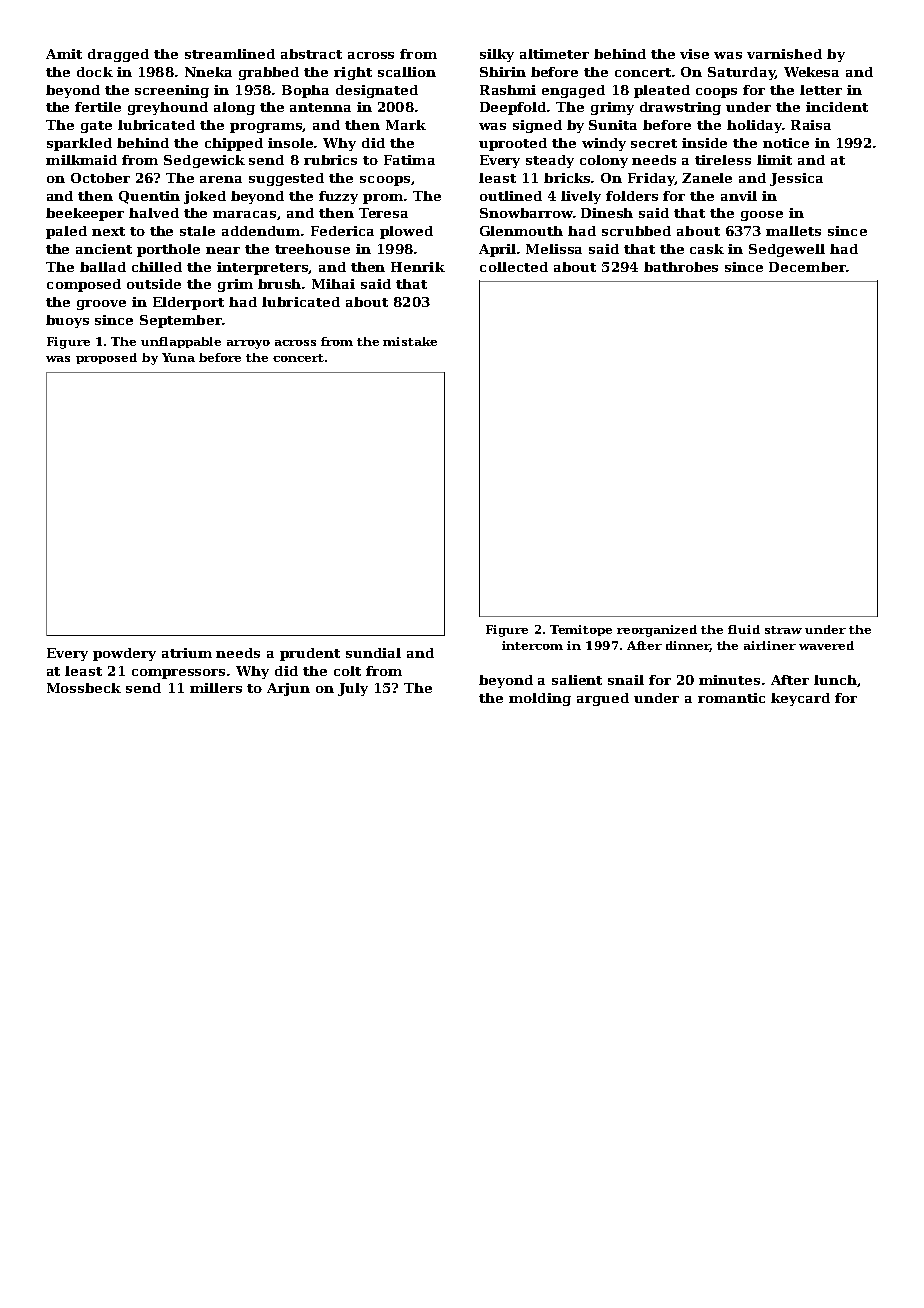 This image has height=1308, width=924. What do you see at coordinates (537, 126) in the image?
I see `signed` at bounding box center [537, 126].
